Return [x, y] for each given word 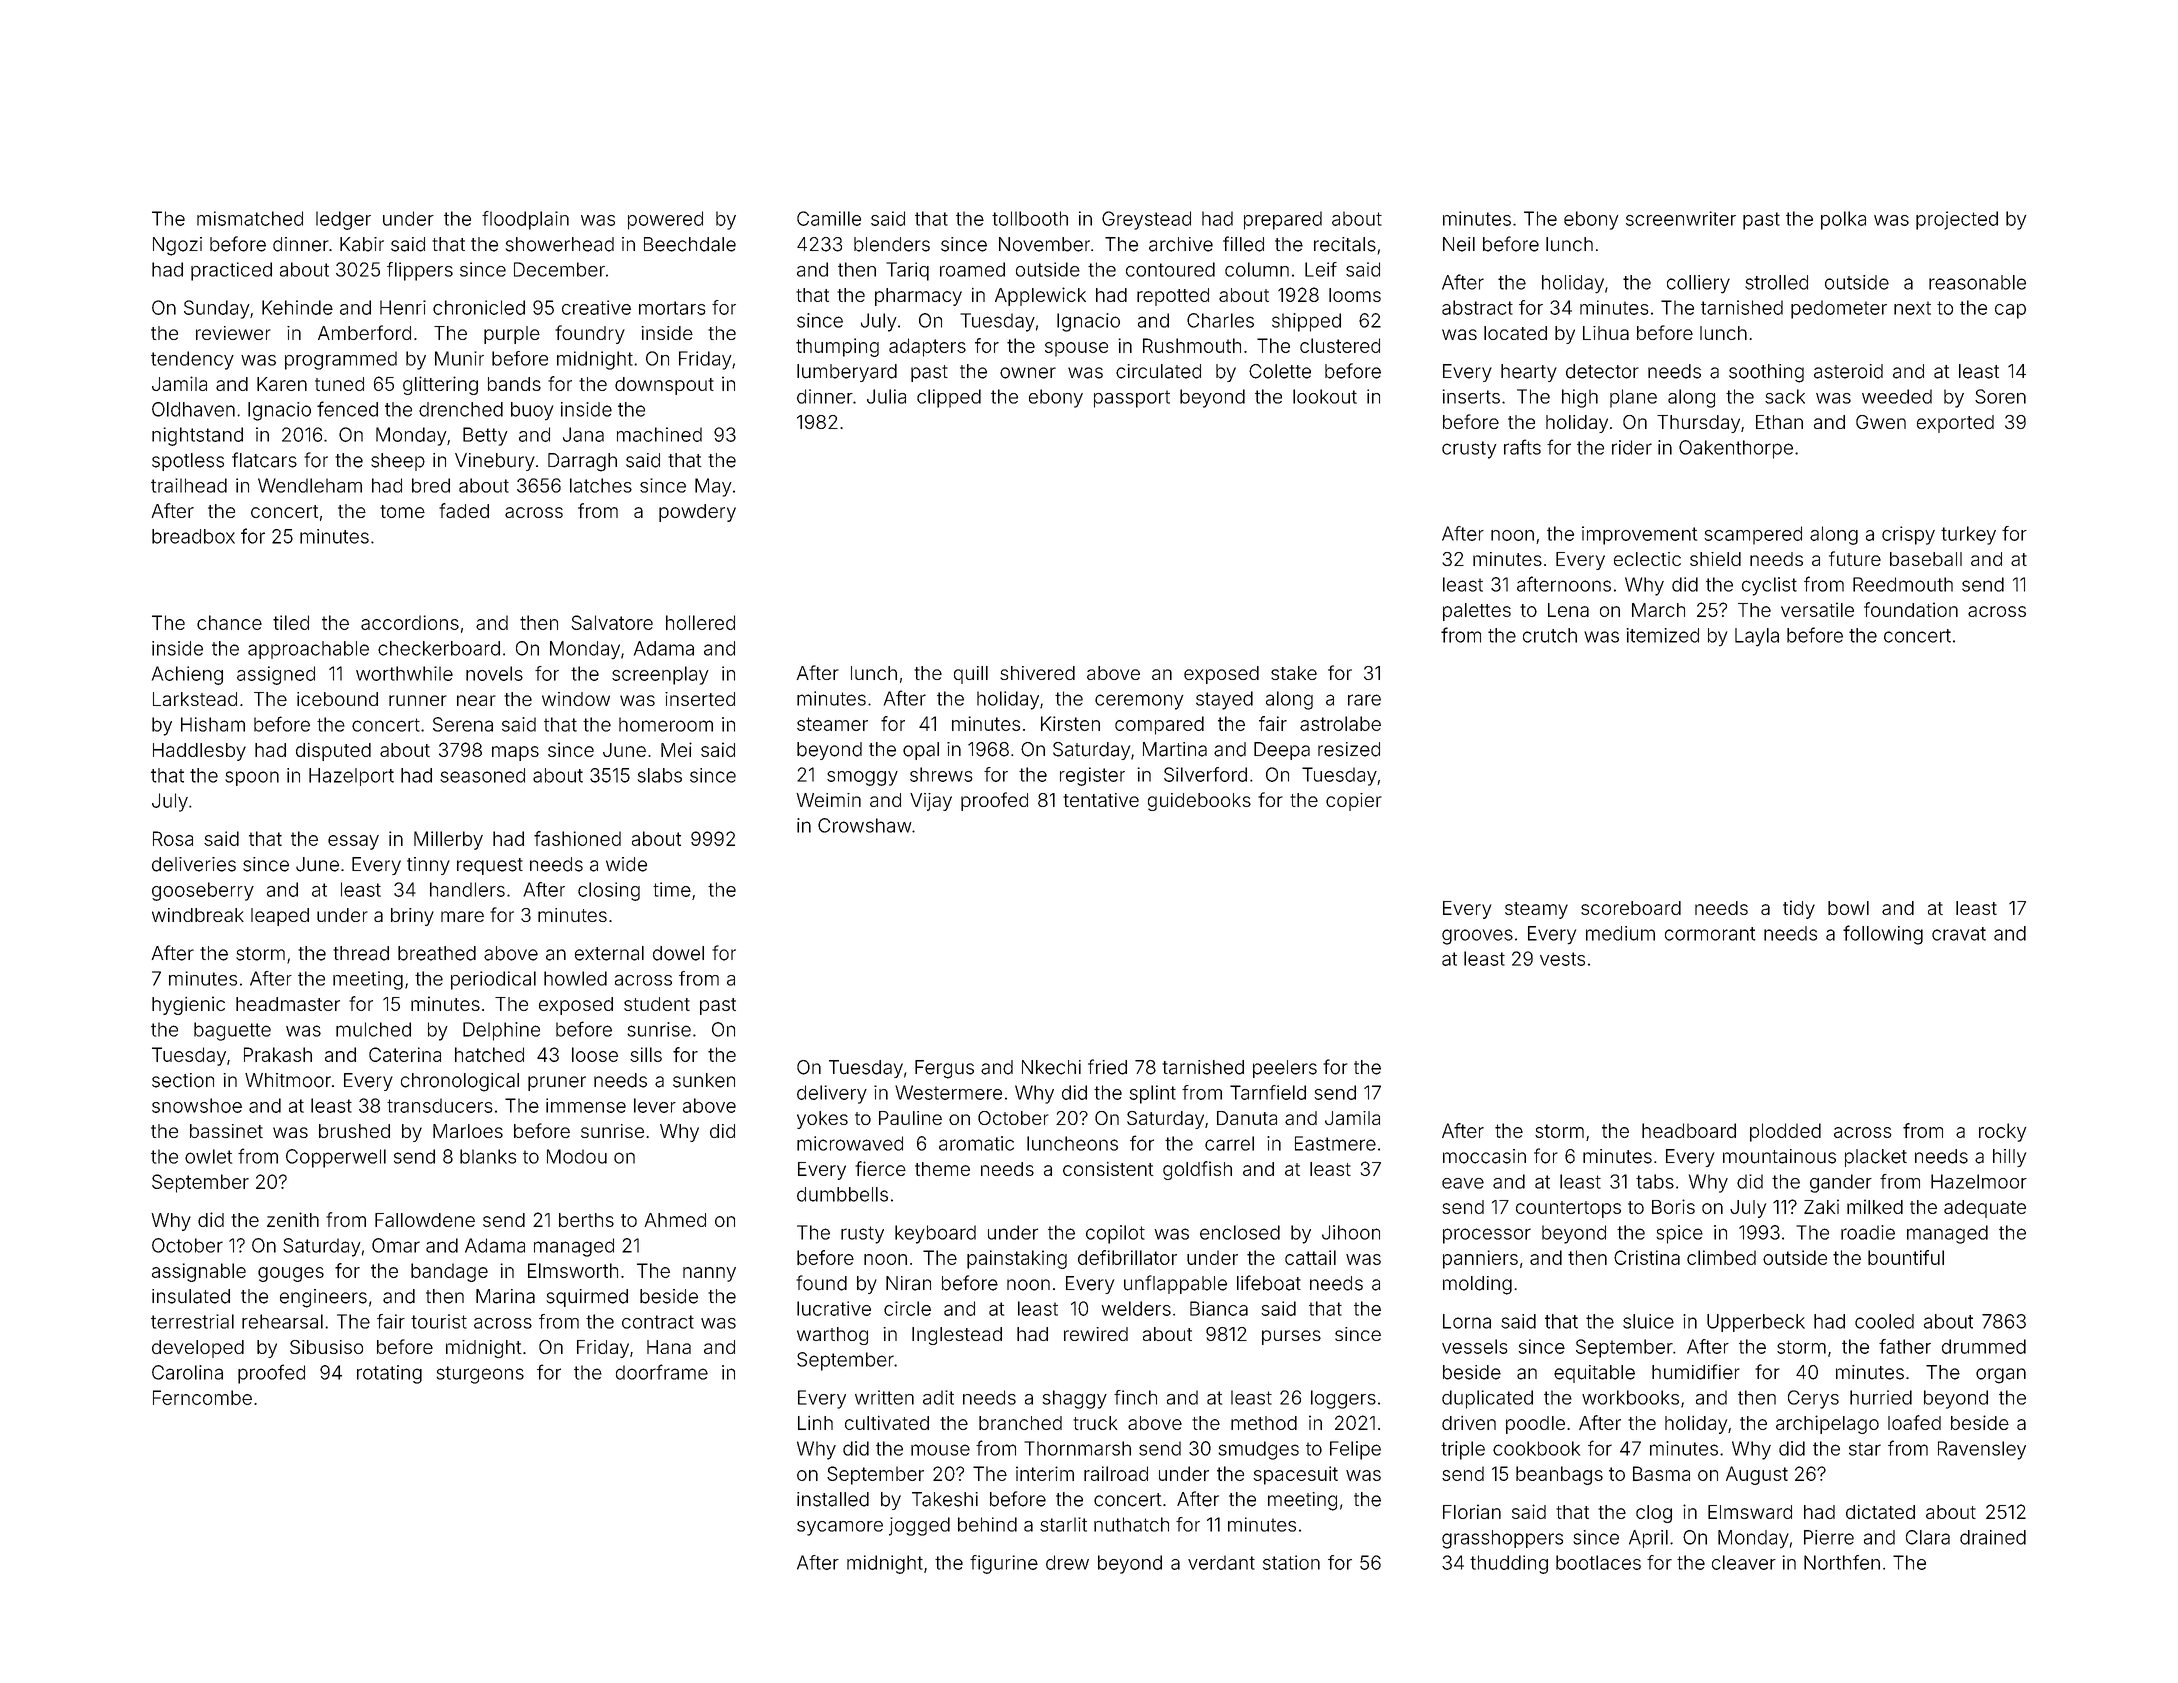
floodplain [525, 220]
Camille [829, 218]
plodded [1785, 1132]
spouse [1076, 349]
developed [198, 1349]
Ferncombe [202, 1397]
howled [575, 978]
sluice [1648, 1321]
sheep [398, 462]
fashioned [577, 838]
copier [1354, 802]
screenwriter [1681, 218]
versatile [1817, 609]
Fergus [944, 1069]
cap [2010, 311]
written [884, 1397]
